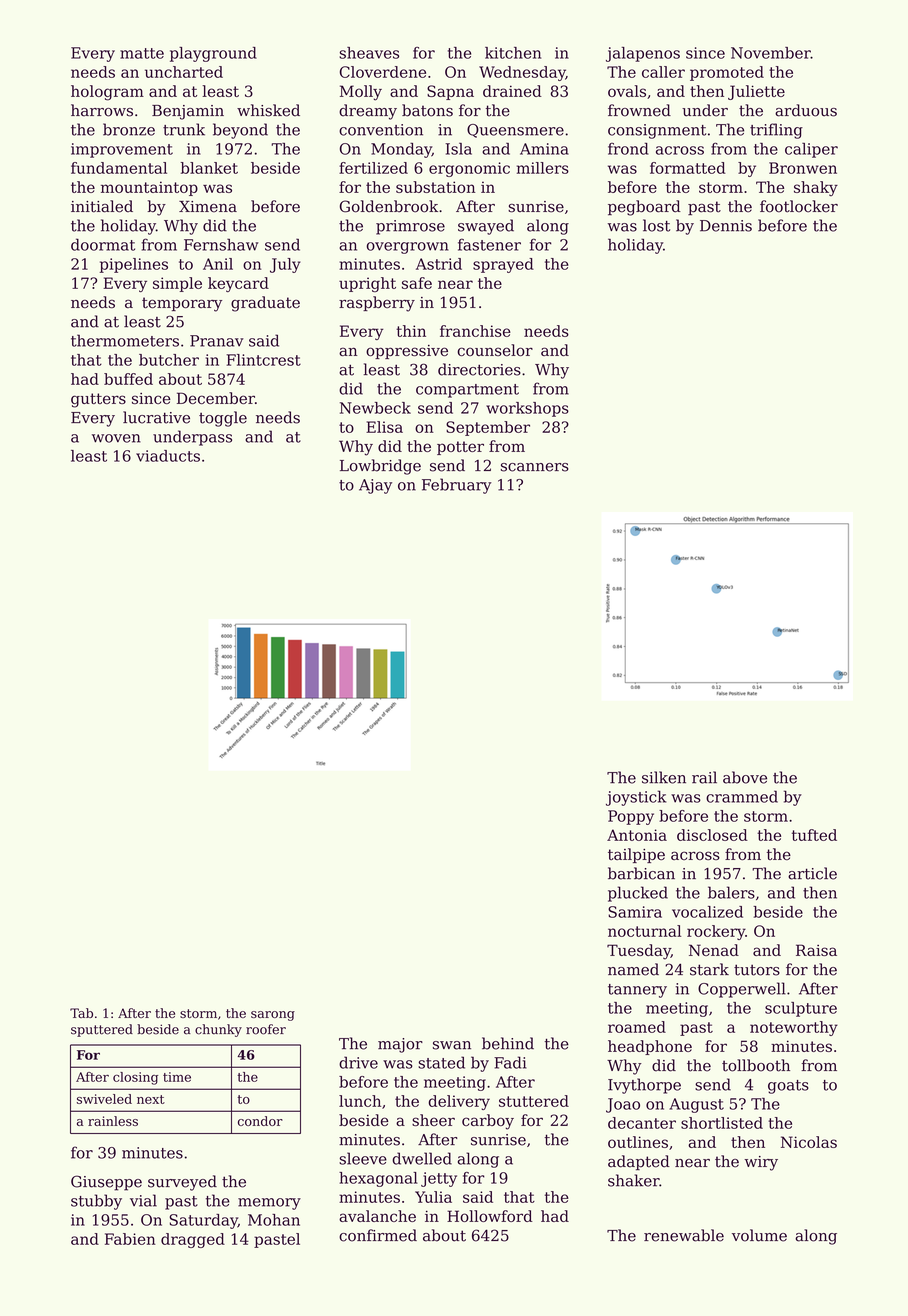 The width and height of the page is (908, 1316). What do you see at coordinates (513, 53) in the page?
I see `kitchen` at bounding box center [513, 53].
